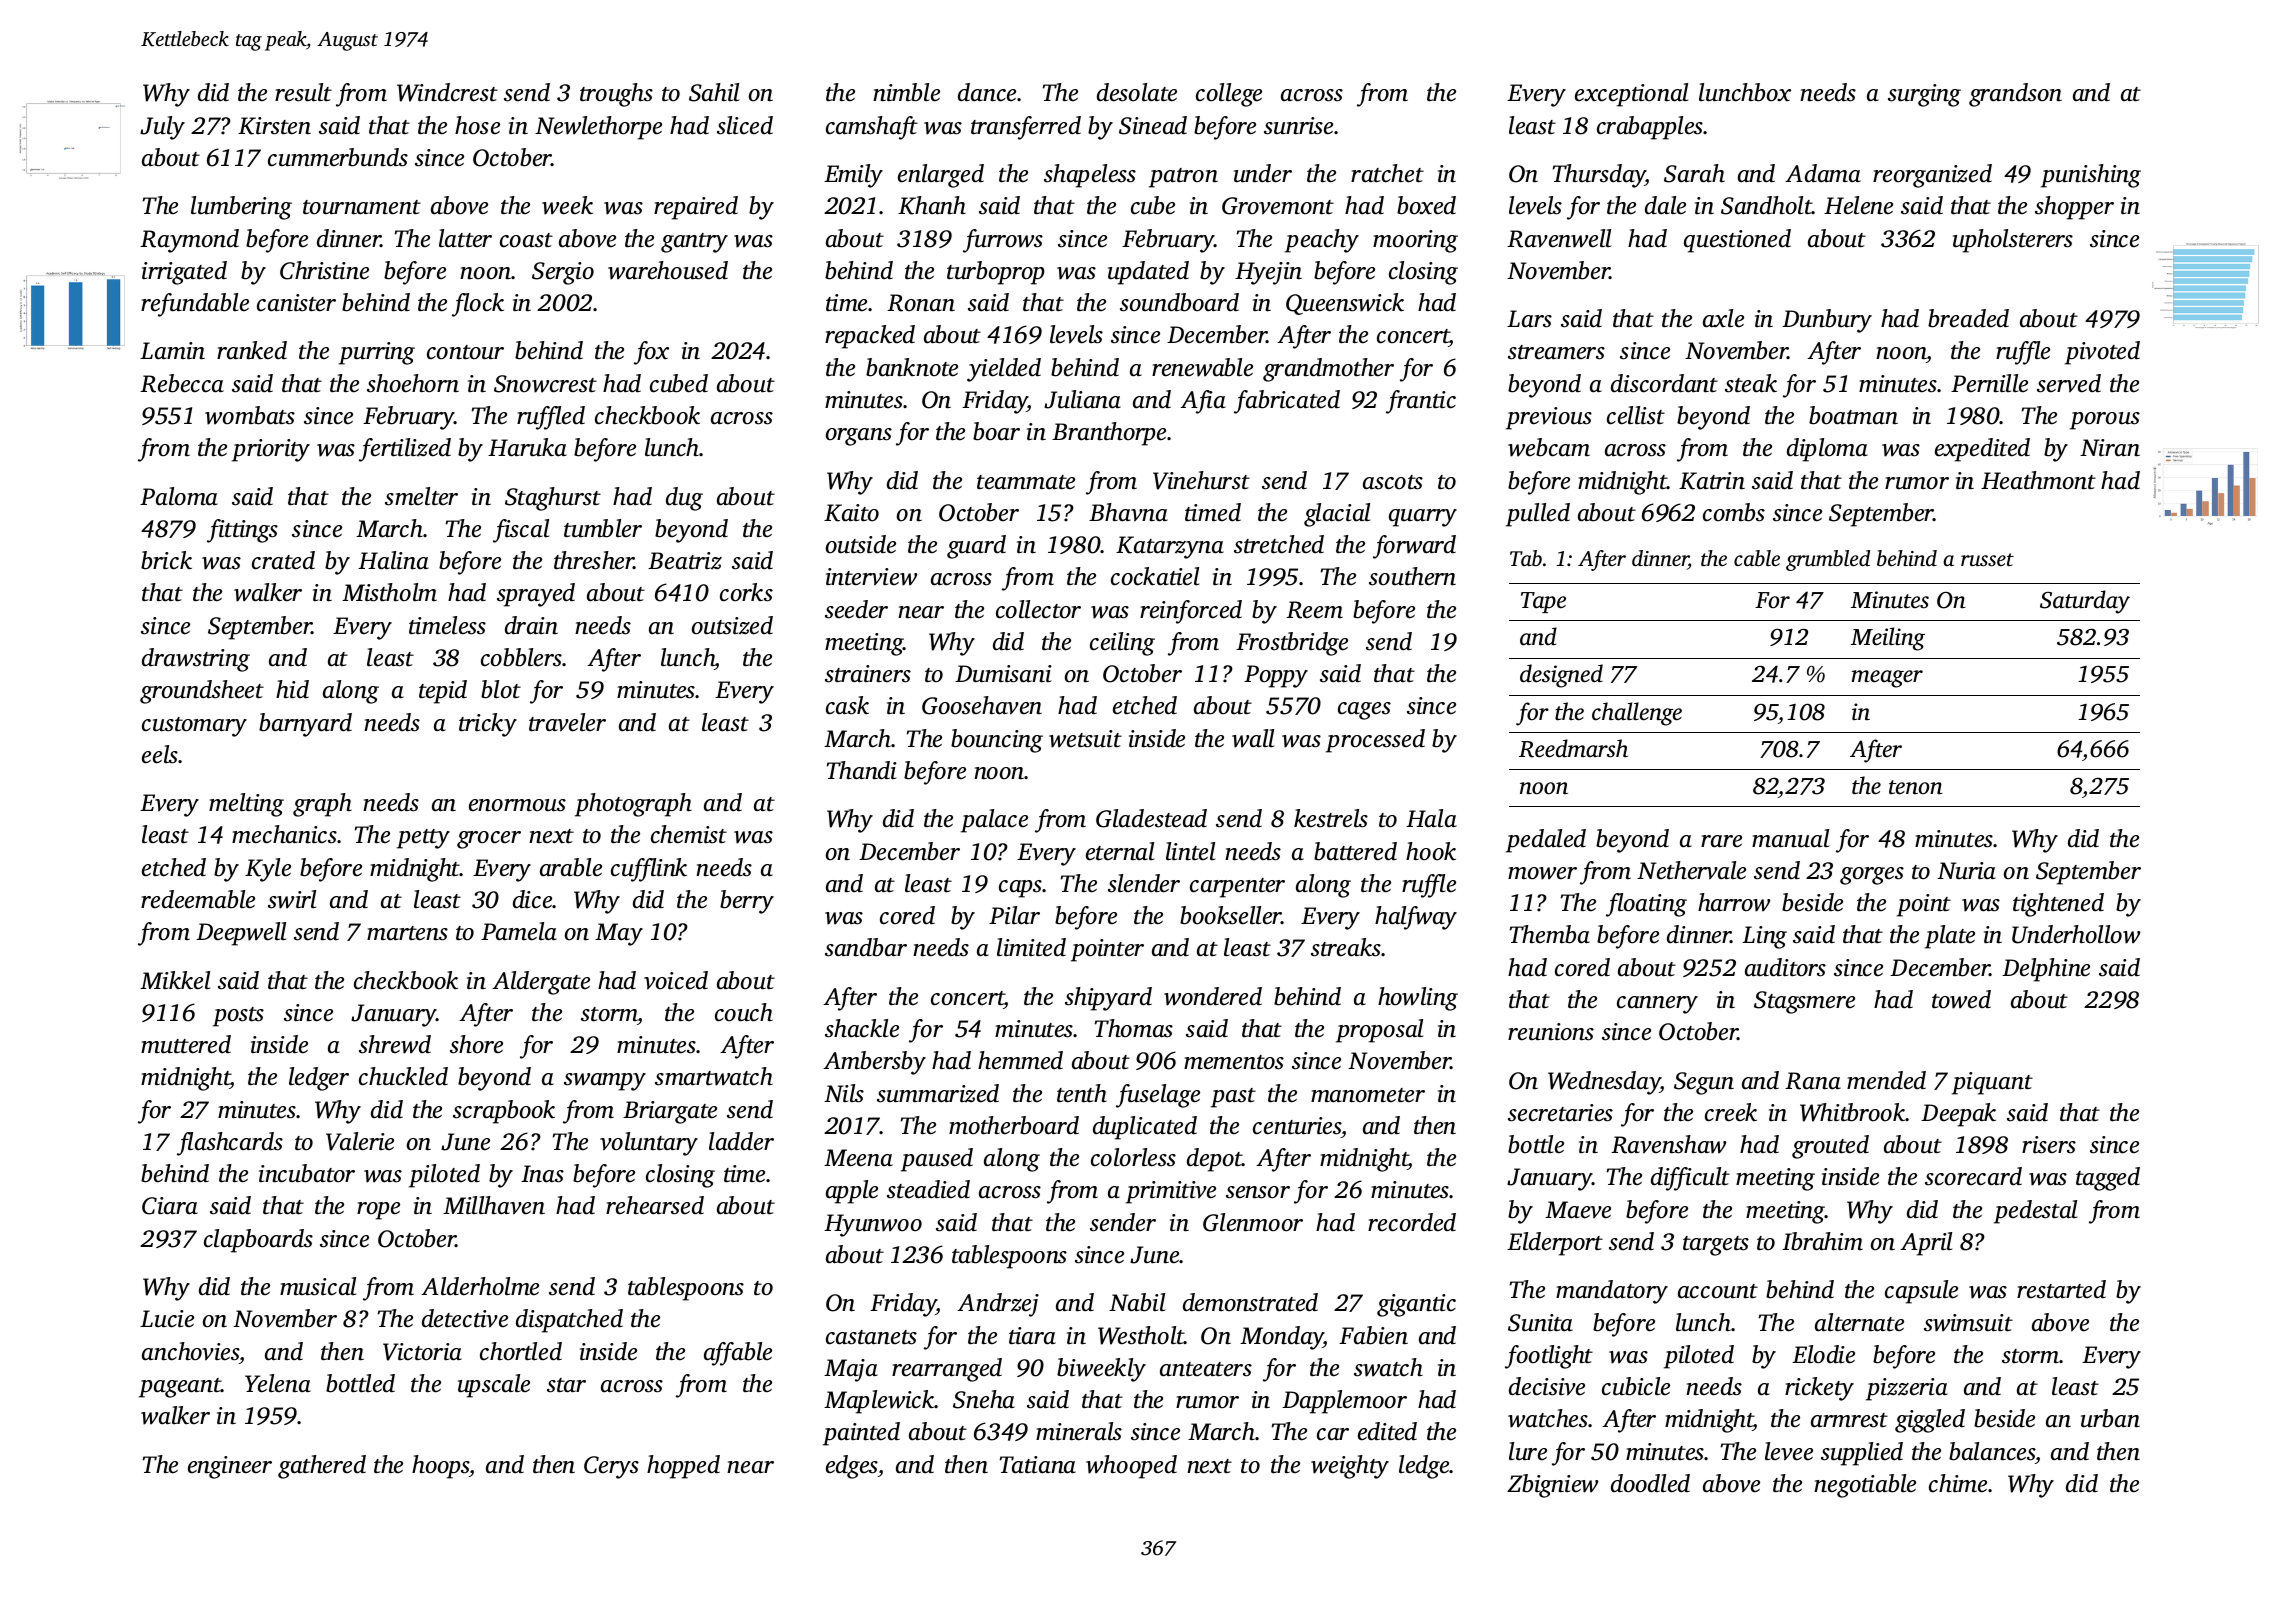  I want to click on dance, so click(988, 92).
